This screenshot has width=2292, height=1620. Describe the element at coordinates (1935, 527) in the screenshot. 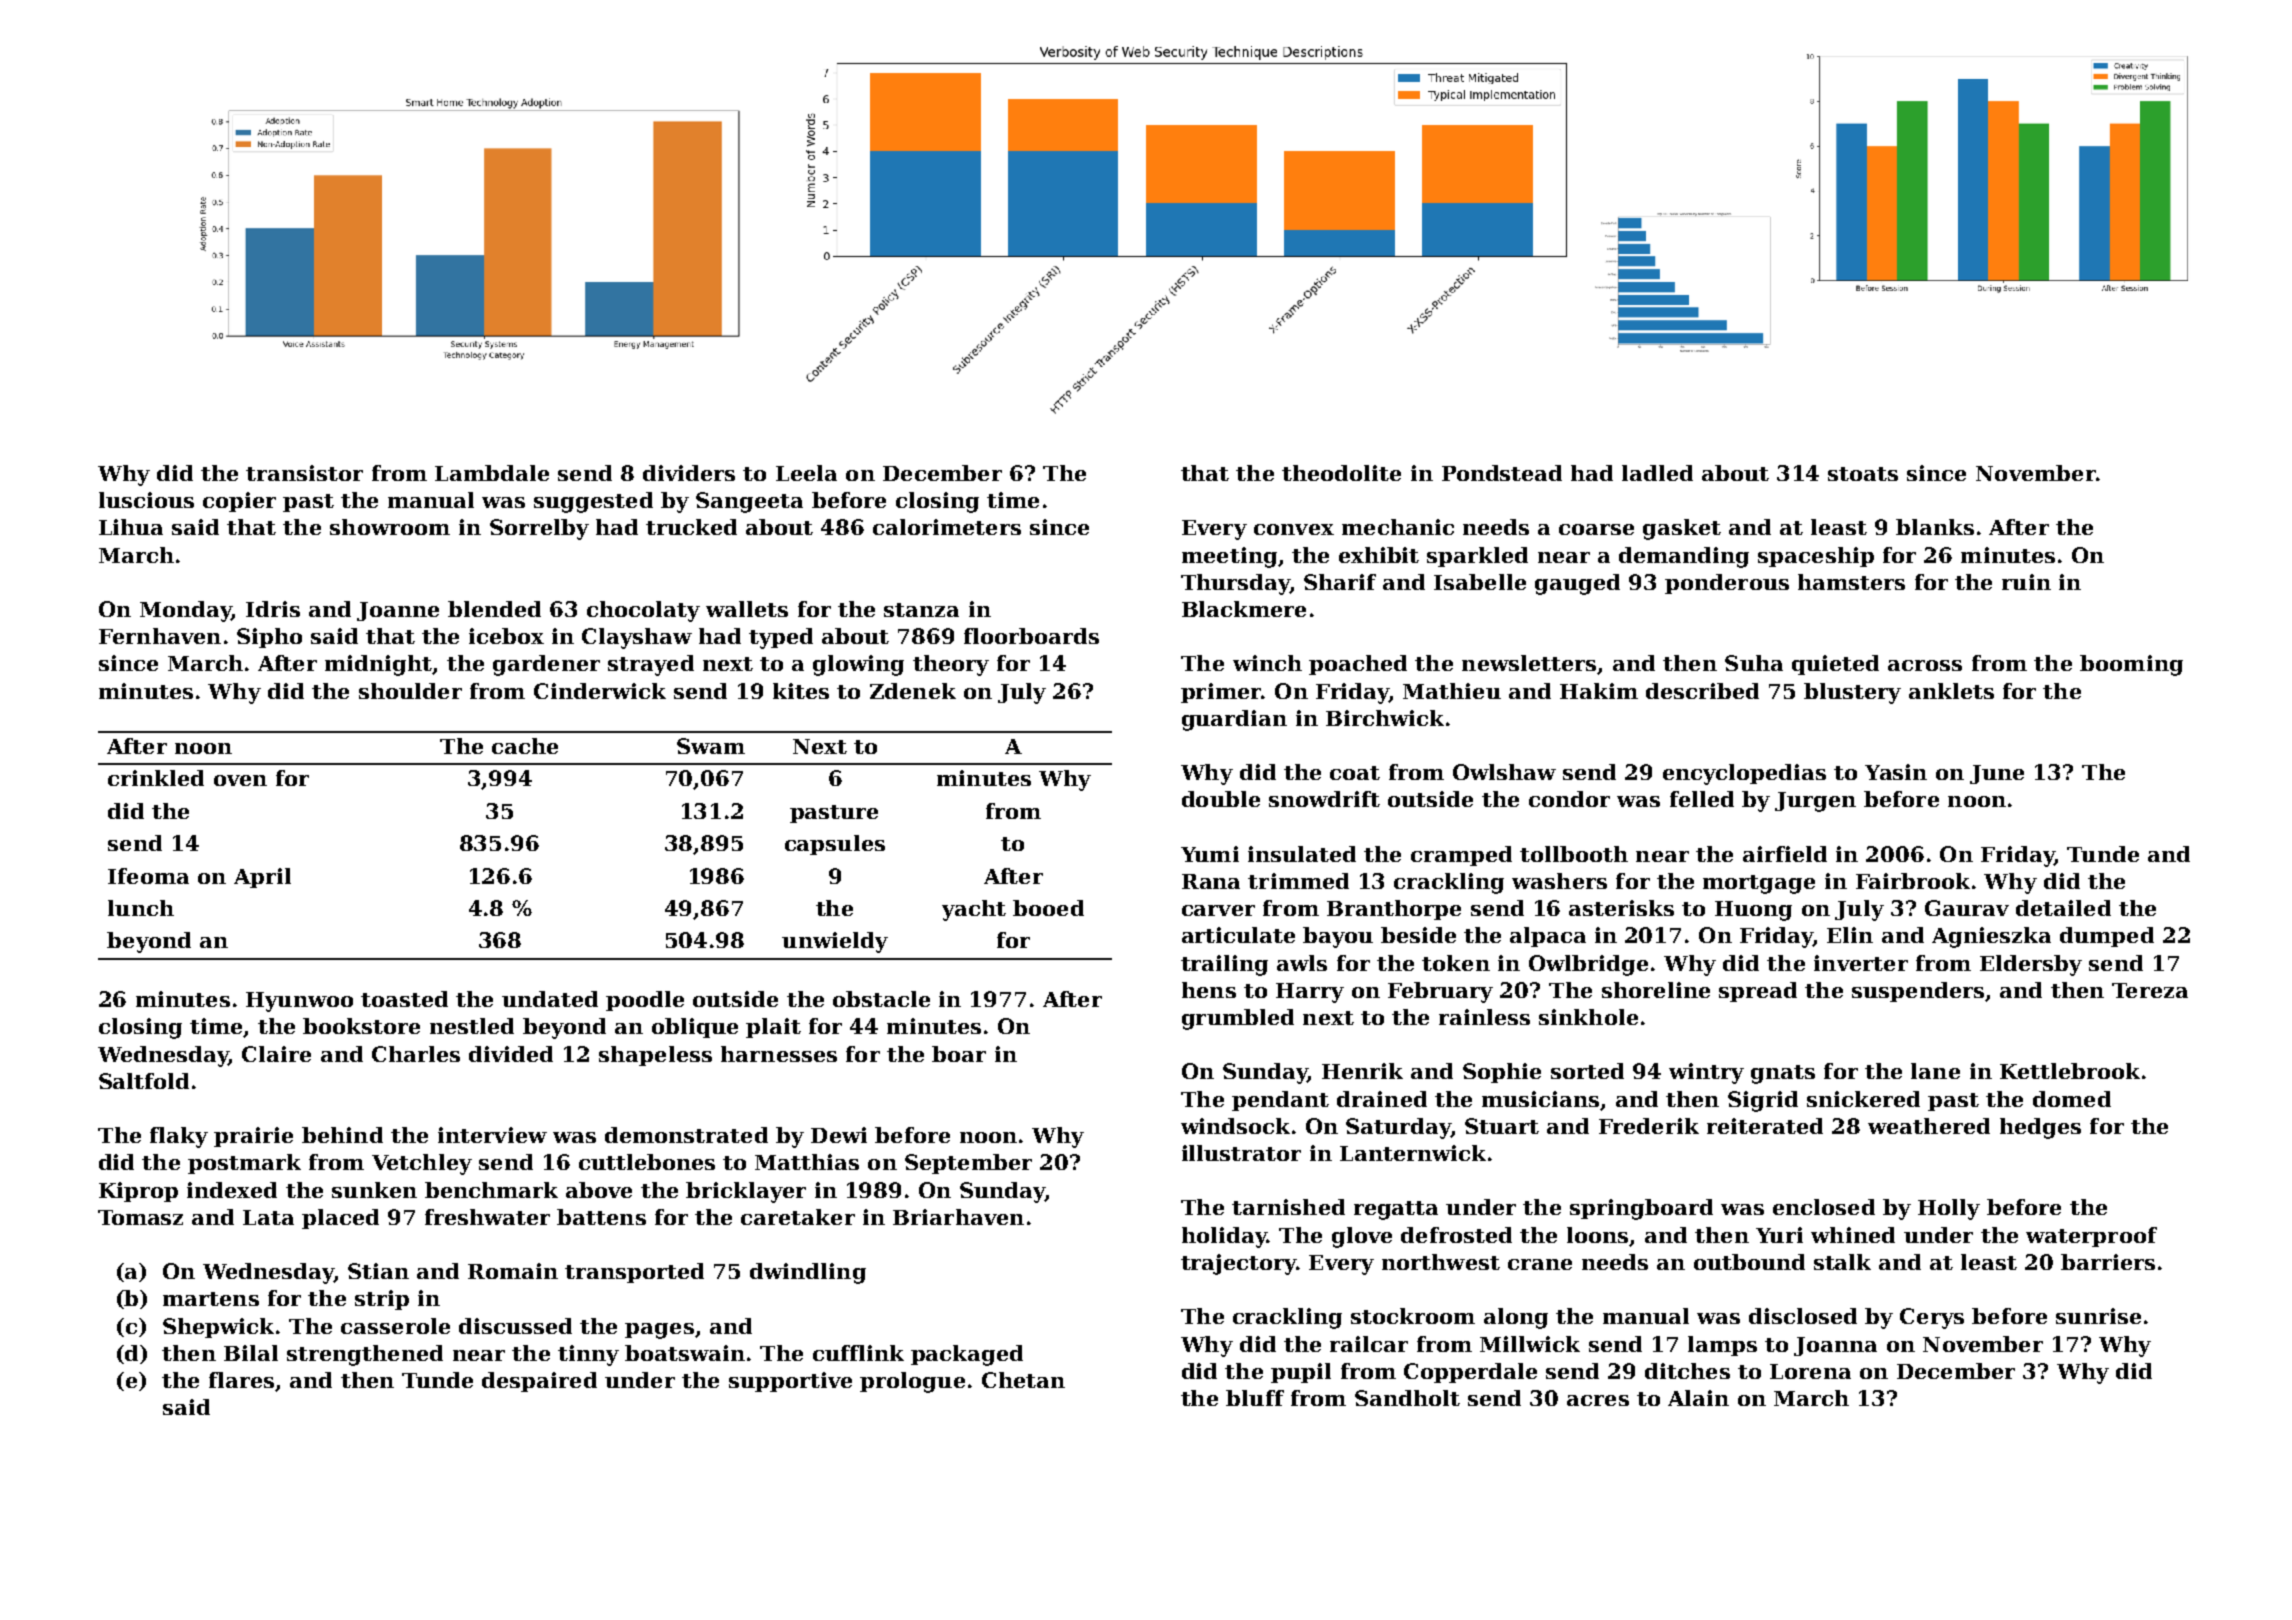

I see `blanks` at that location.
